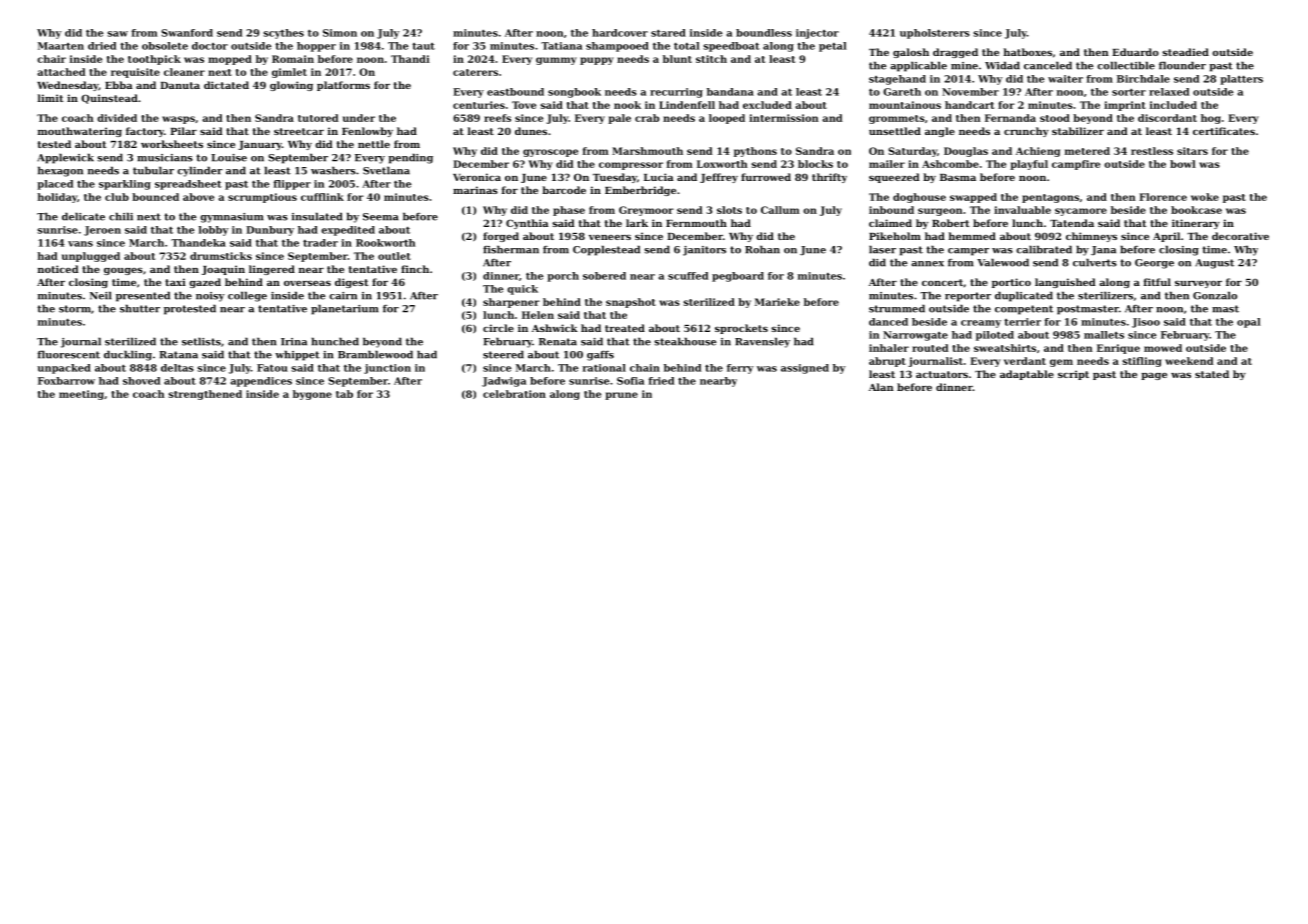 Image resolution: width=1308 pixels, height=924 pixels. What do you see at coordinates (1061, 363) in the page?
I see `gem` at bounding box center [1061, 363].
